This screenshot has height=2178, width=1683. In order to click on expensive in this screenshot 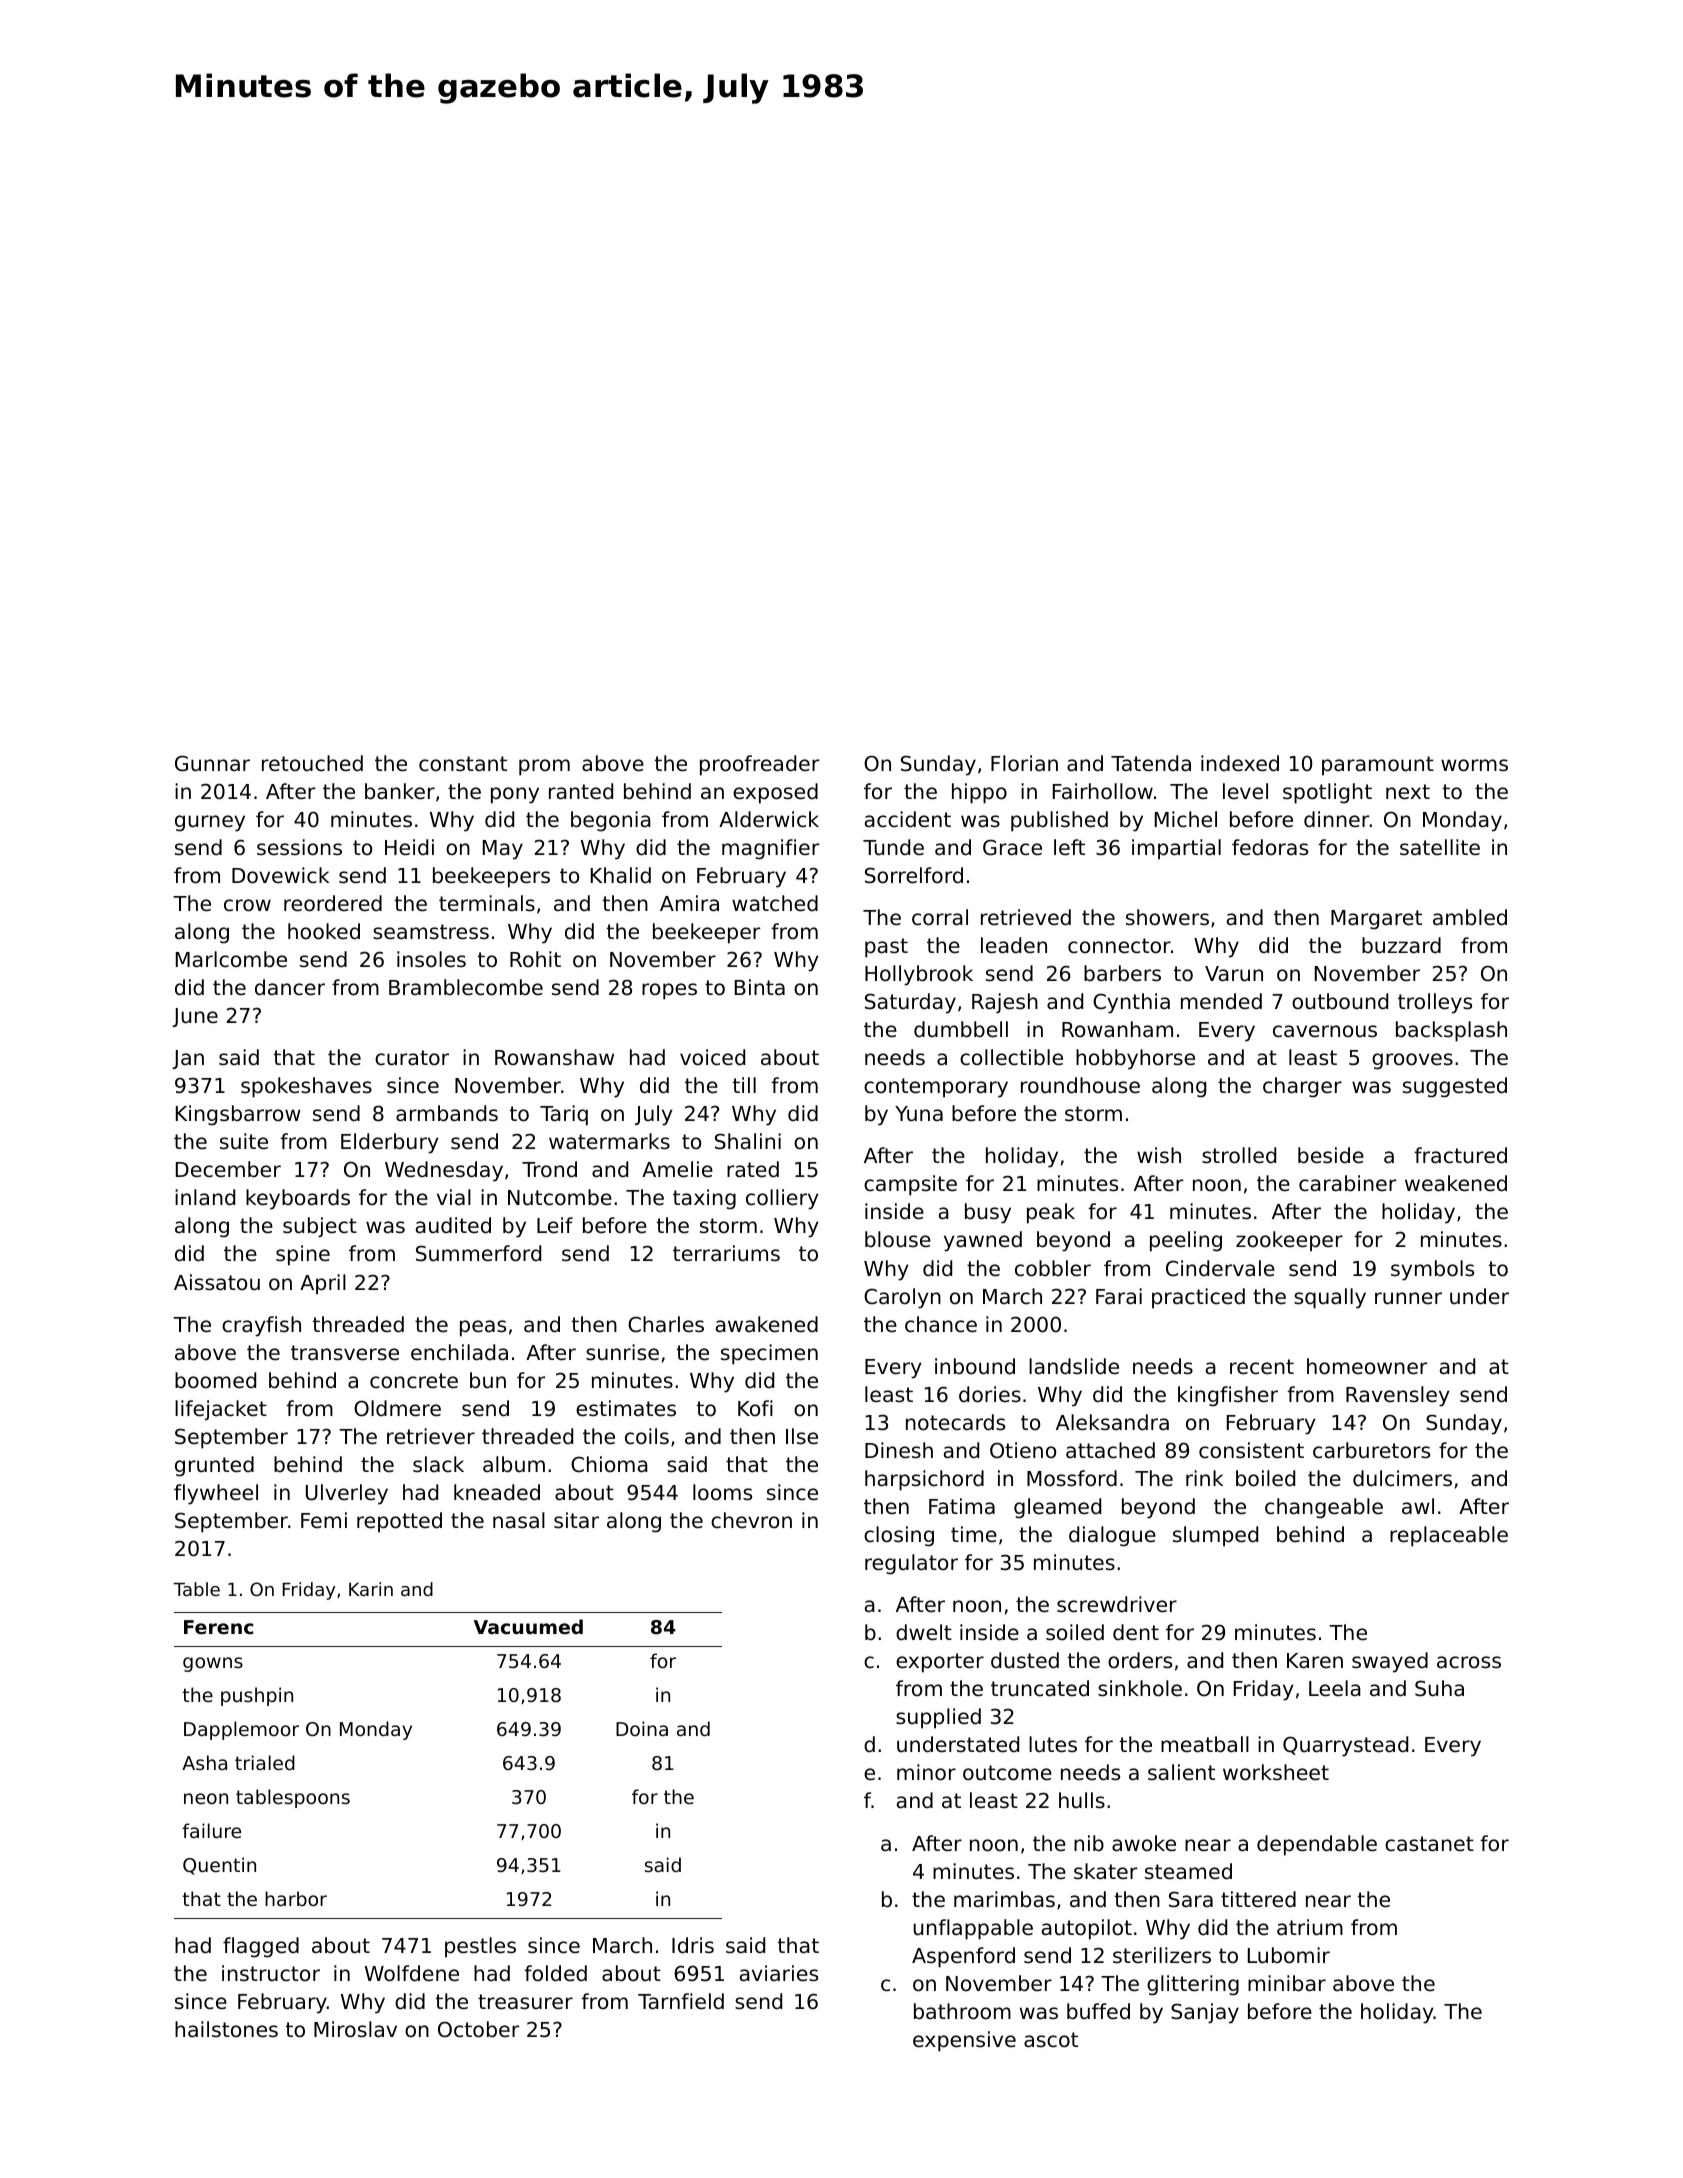, I will do `click(964, 2041)`.
